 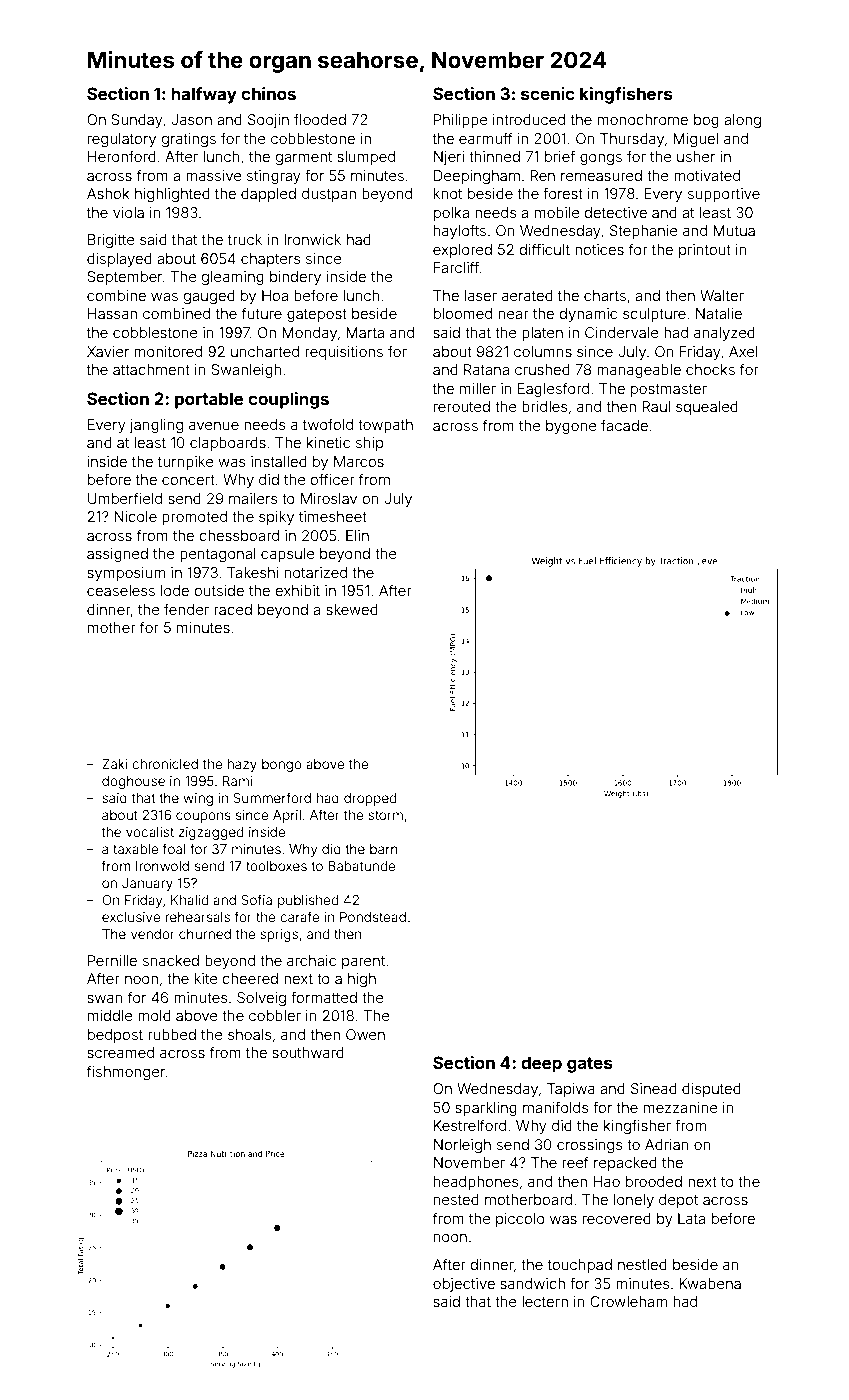 What do you see at coordinates (165, 764) in the screenshot?
I see `chronicled` at bounding box center [165, 764].
